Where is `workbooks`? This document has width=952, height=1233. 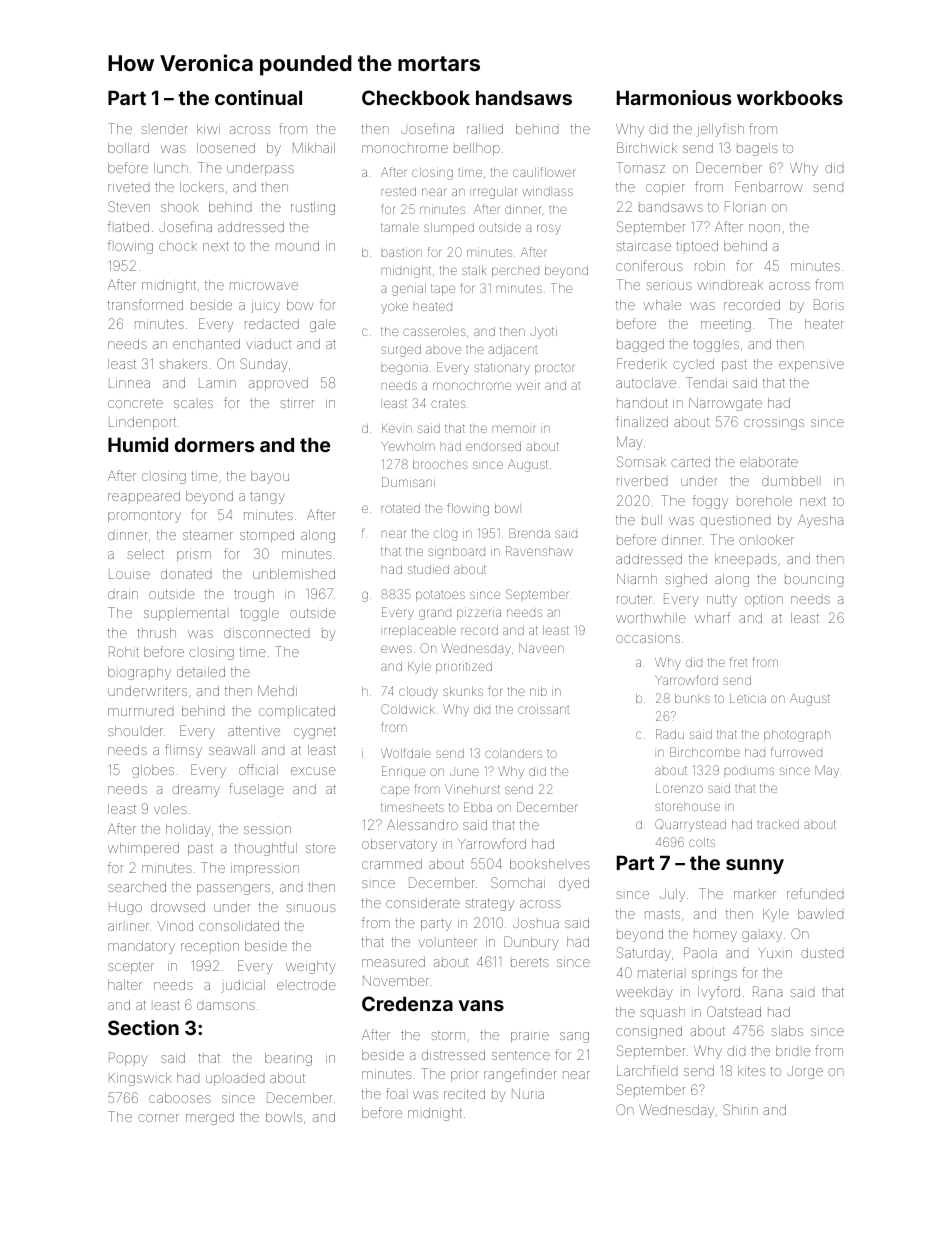
workbooks is located at coordinates (790, 97).
